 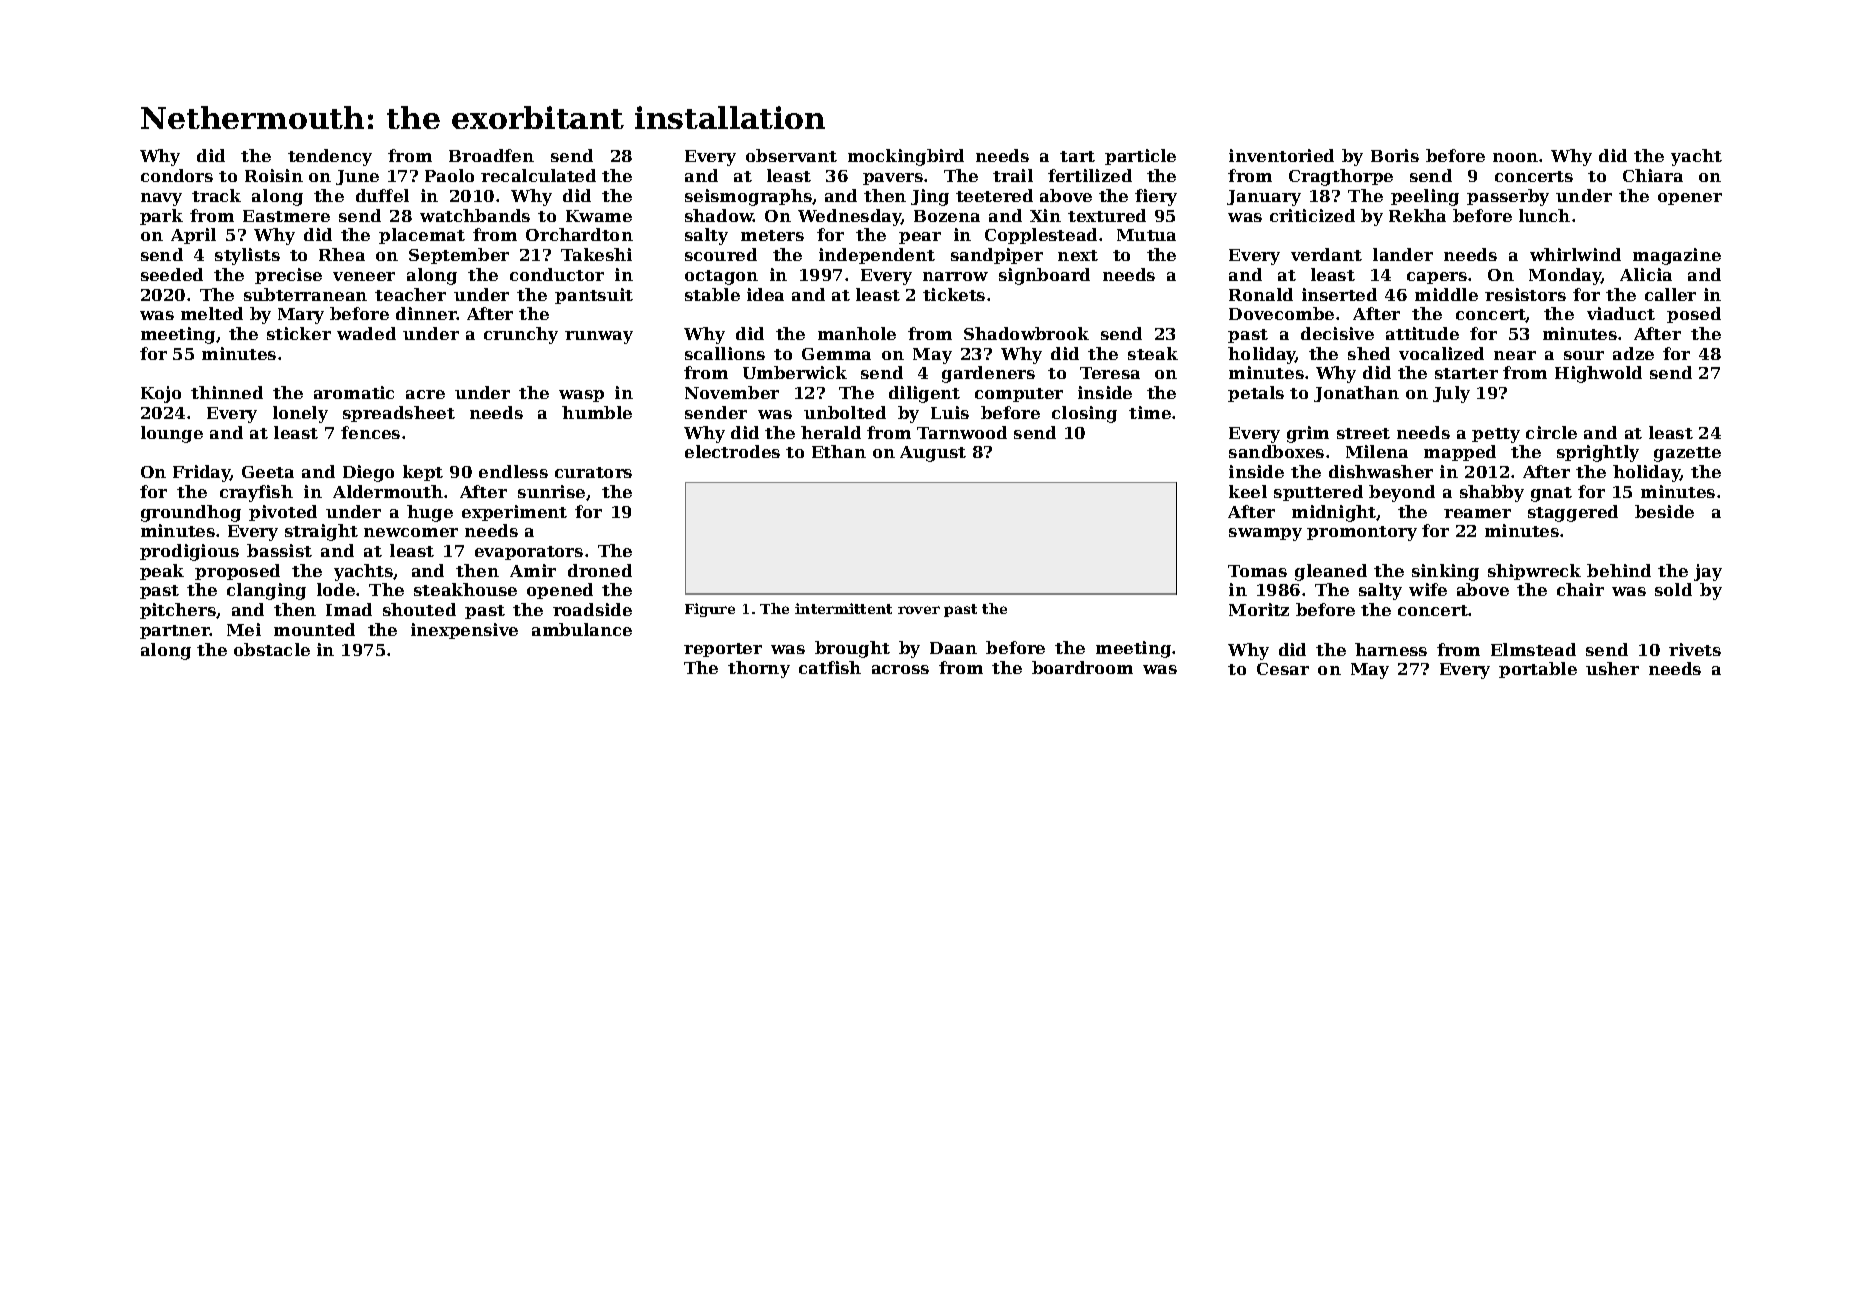 I want to click on inexpensive, so click(x=464, y=631).
